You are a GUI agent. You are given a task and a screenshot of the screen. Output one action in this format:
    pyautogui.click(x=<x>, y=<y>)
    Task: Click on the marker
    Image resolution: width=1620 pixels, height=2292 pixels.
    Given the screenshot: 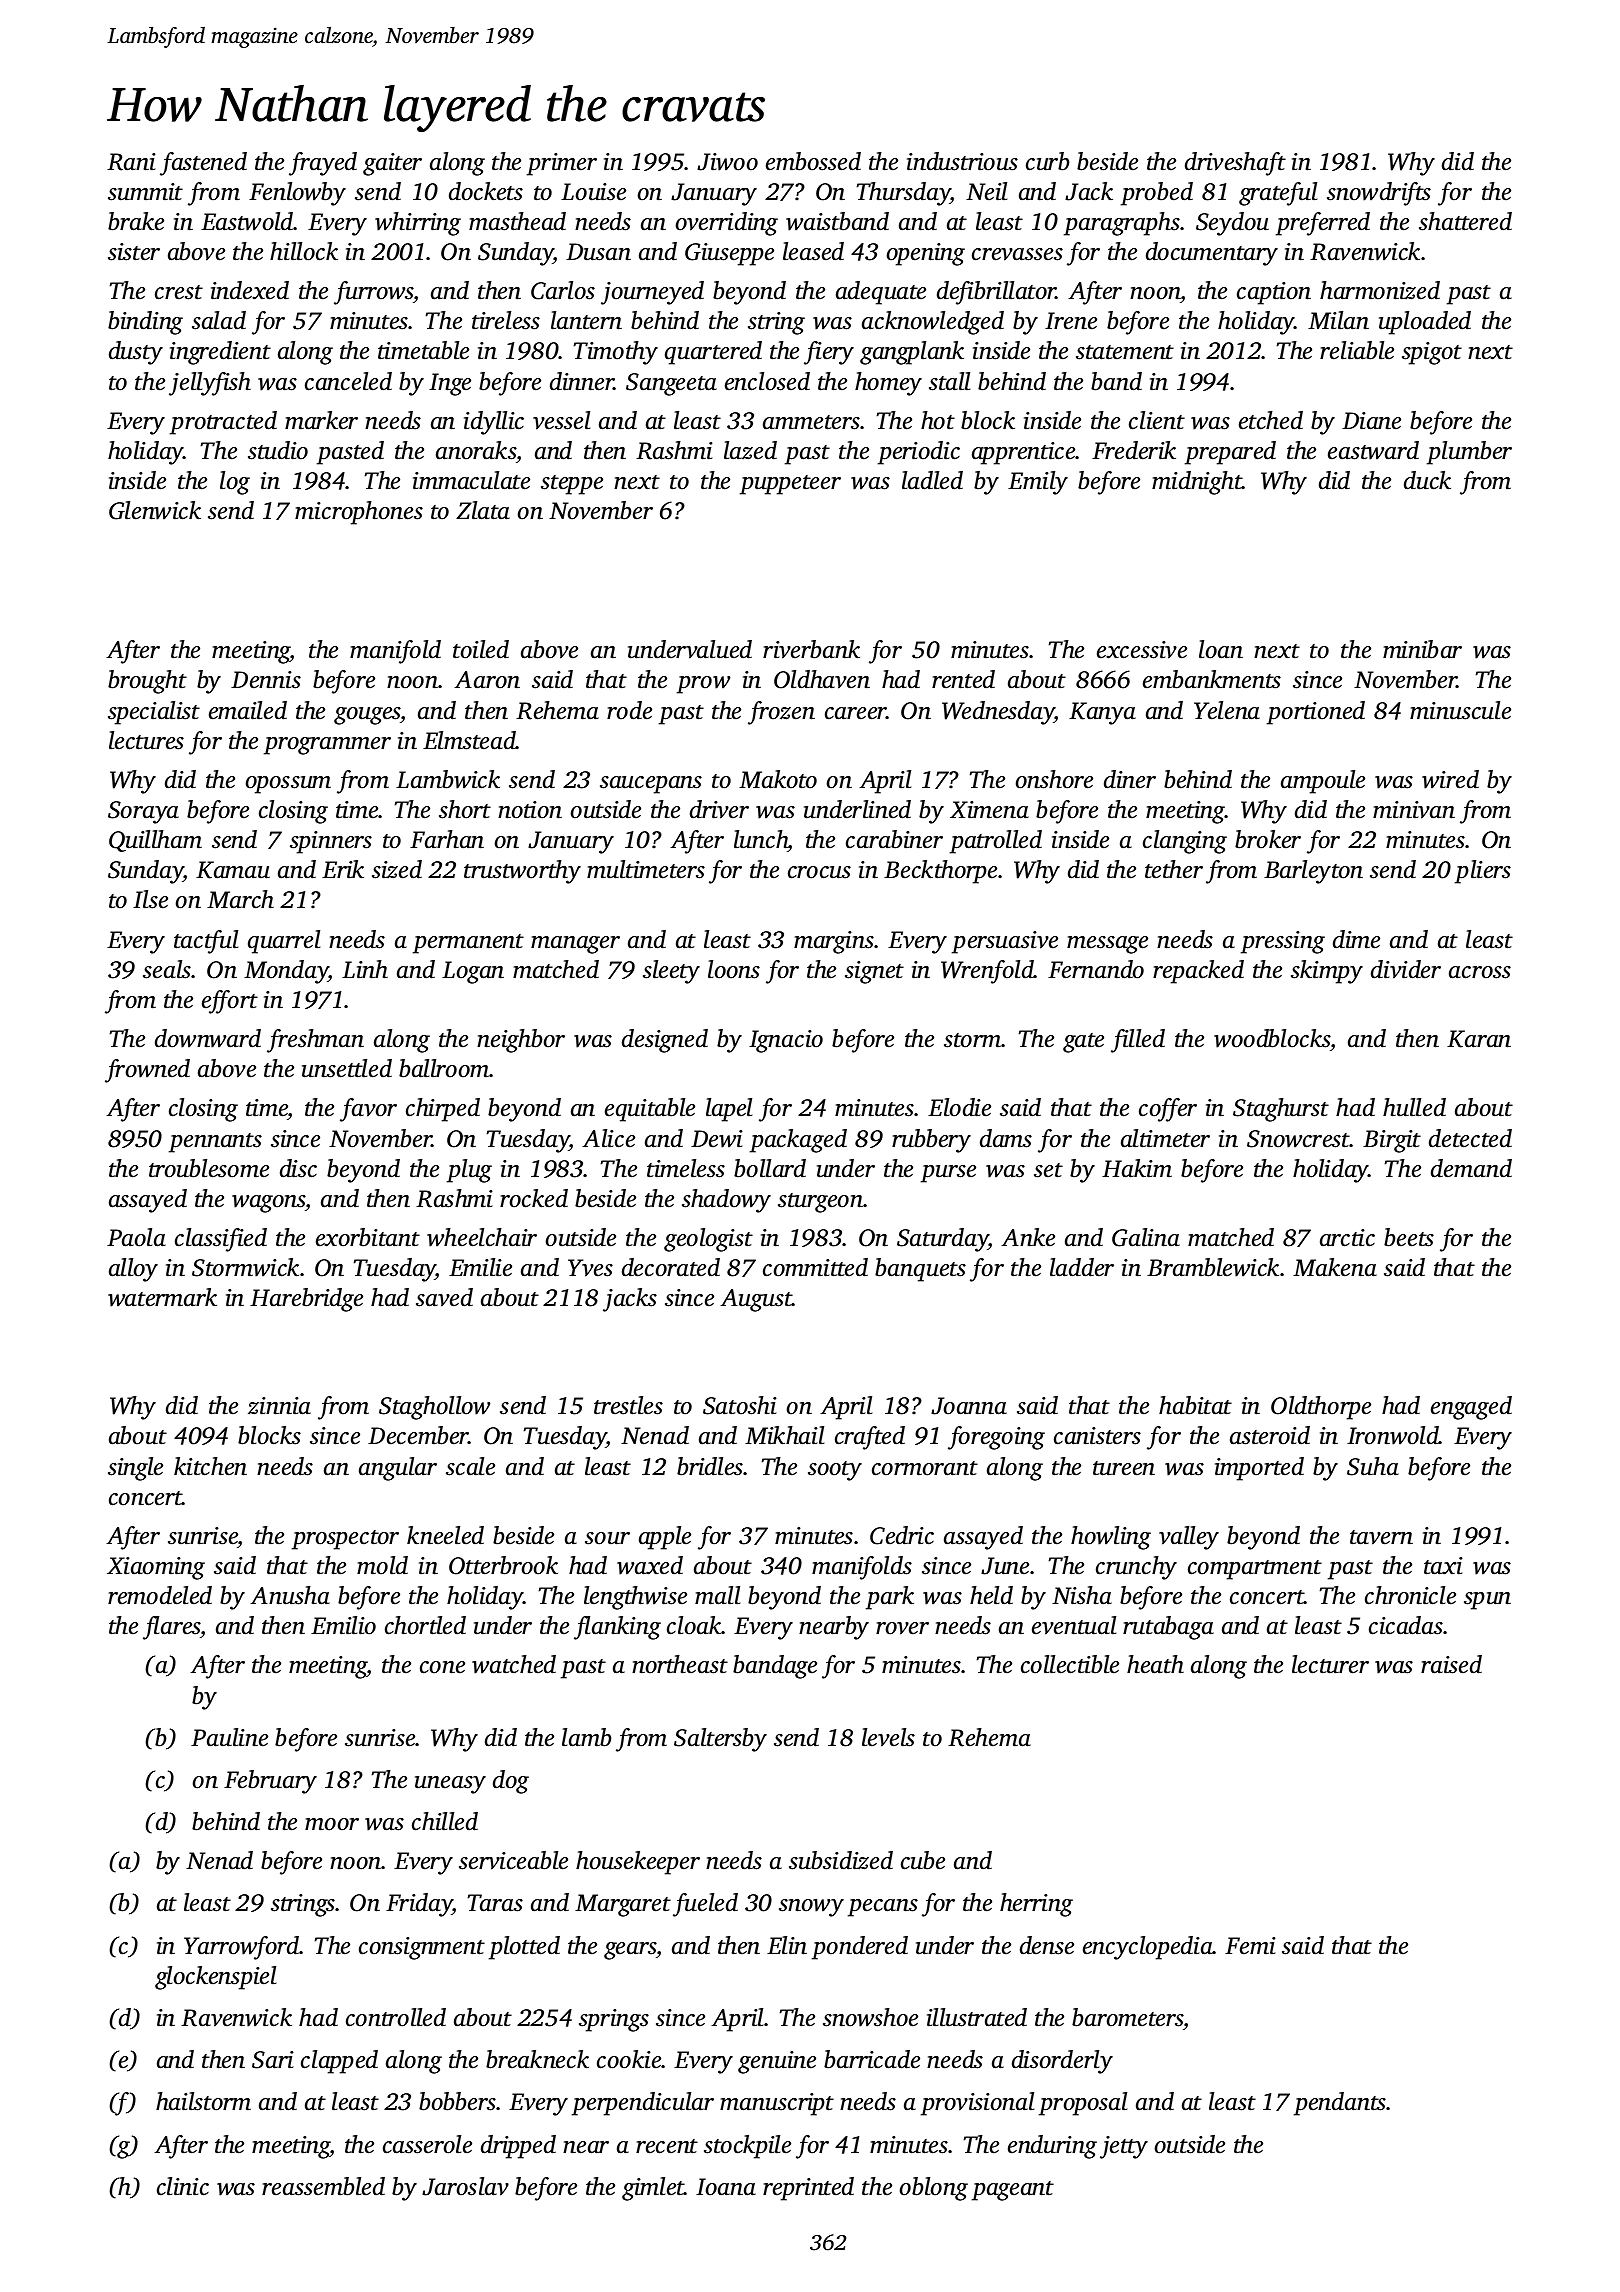 What is the action you would take?
    pyautogui.click(x=321, y=420)
